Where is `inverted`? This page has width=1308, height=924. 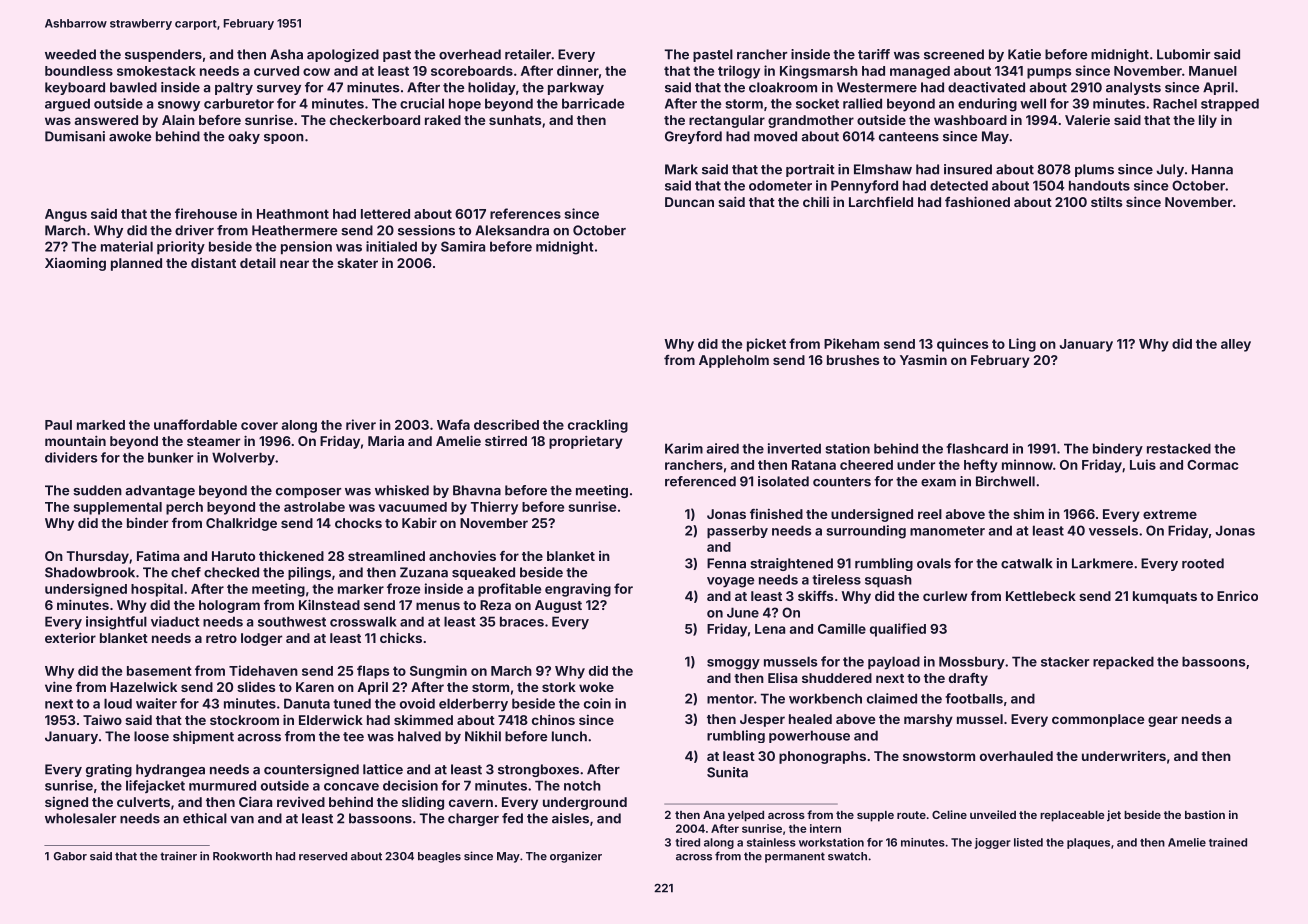
inverted is located at coordinates (794, 448).
